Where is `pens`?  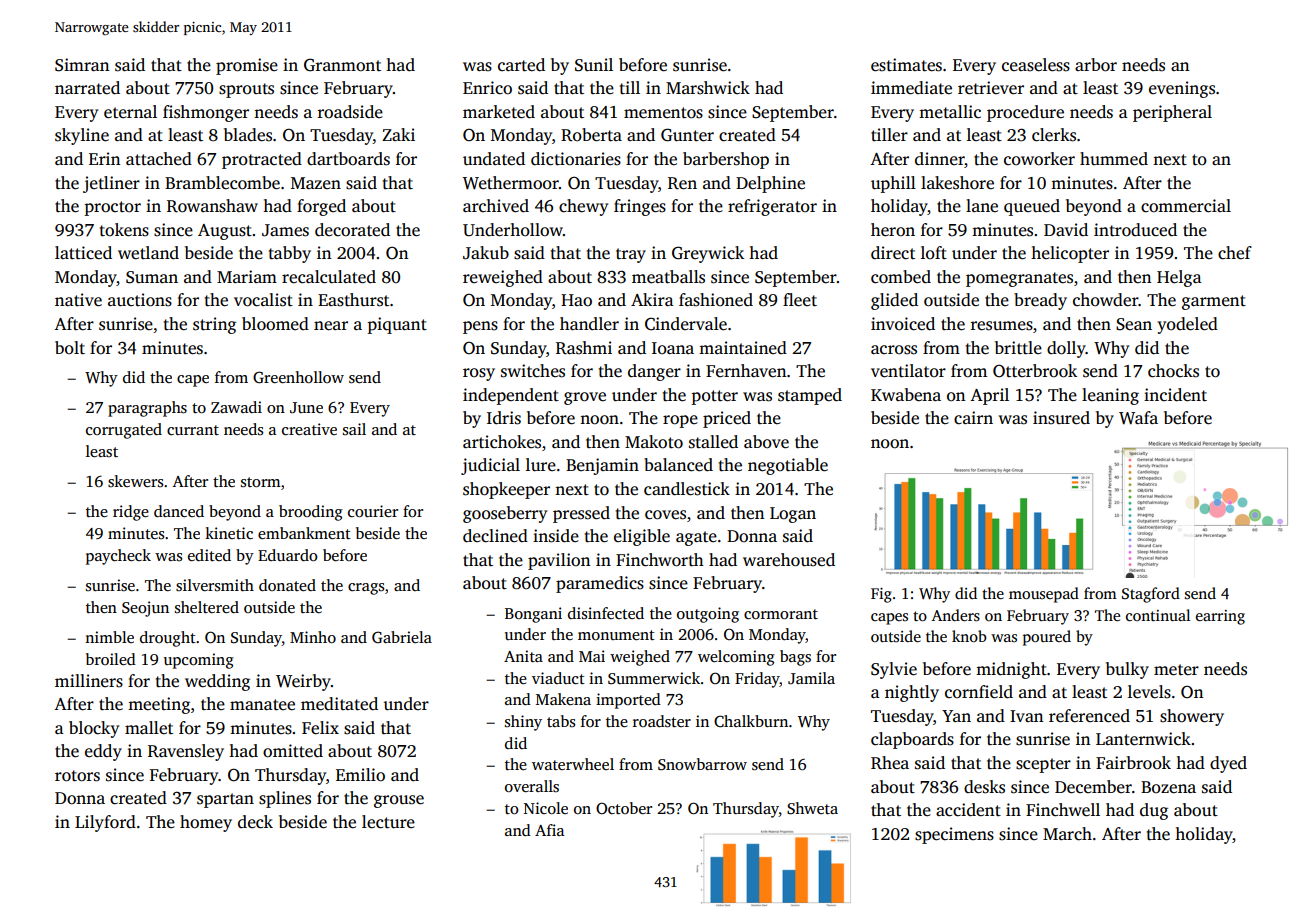
pens is located at coordinates (480, 327).
